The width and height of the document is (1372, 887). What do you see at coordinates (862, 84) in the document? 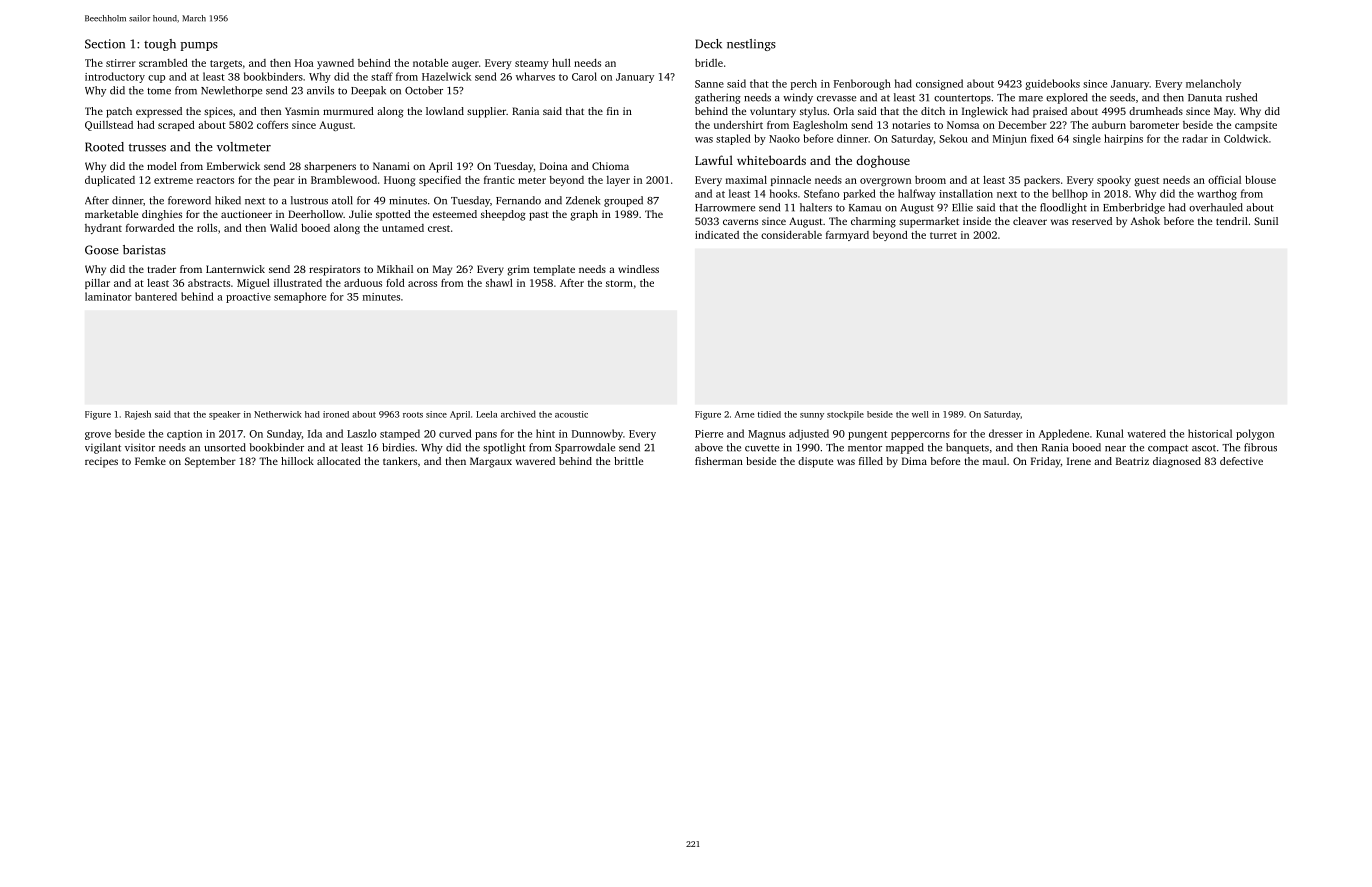
I see `Fenborough` at bounding box center [862, 84].
